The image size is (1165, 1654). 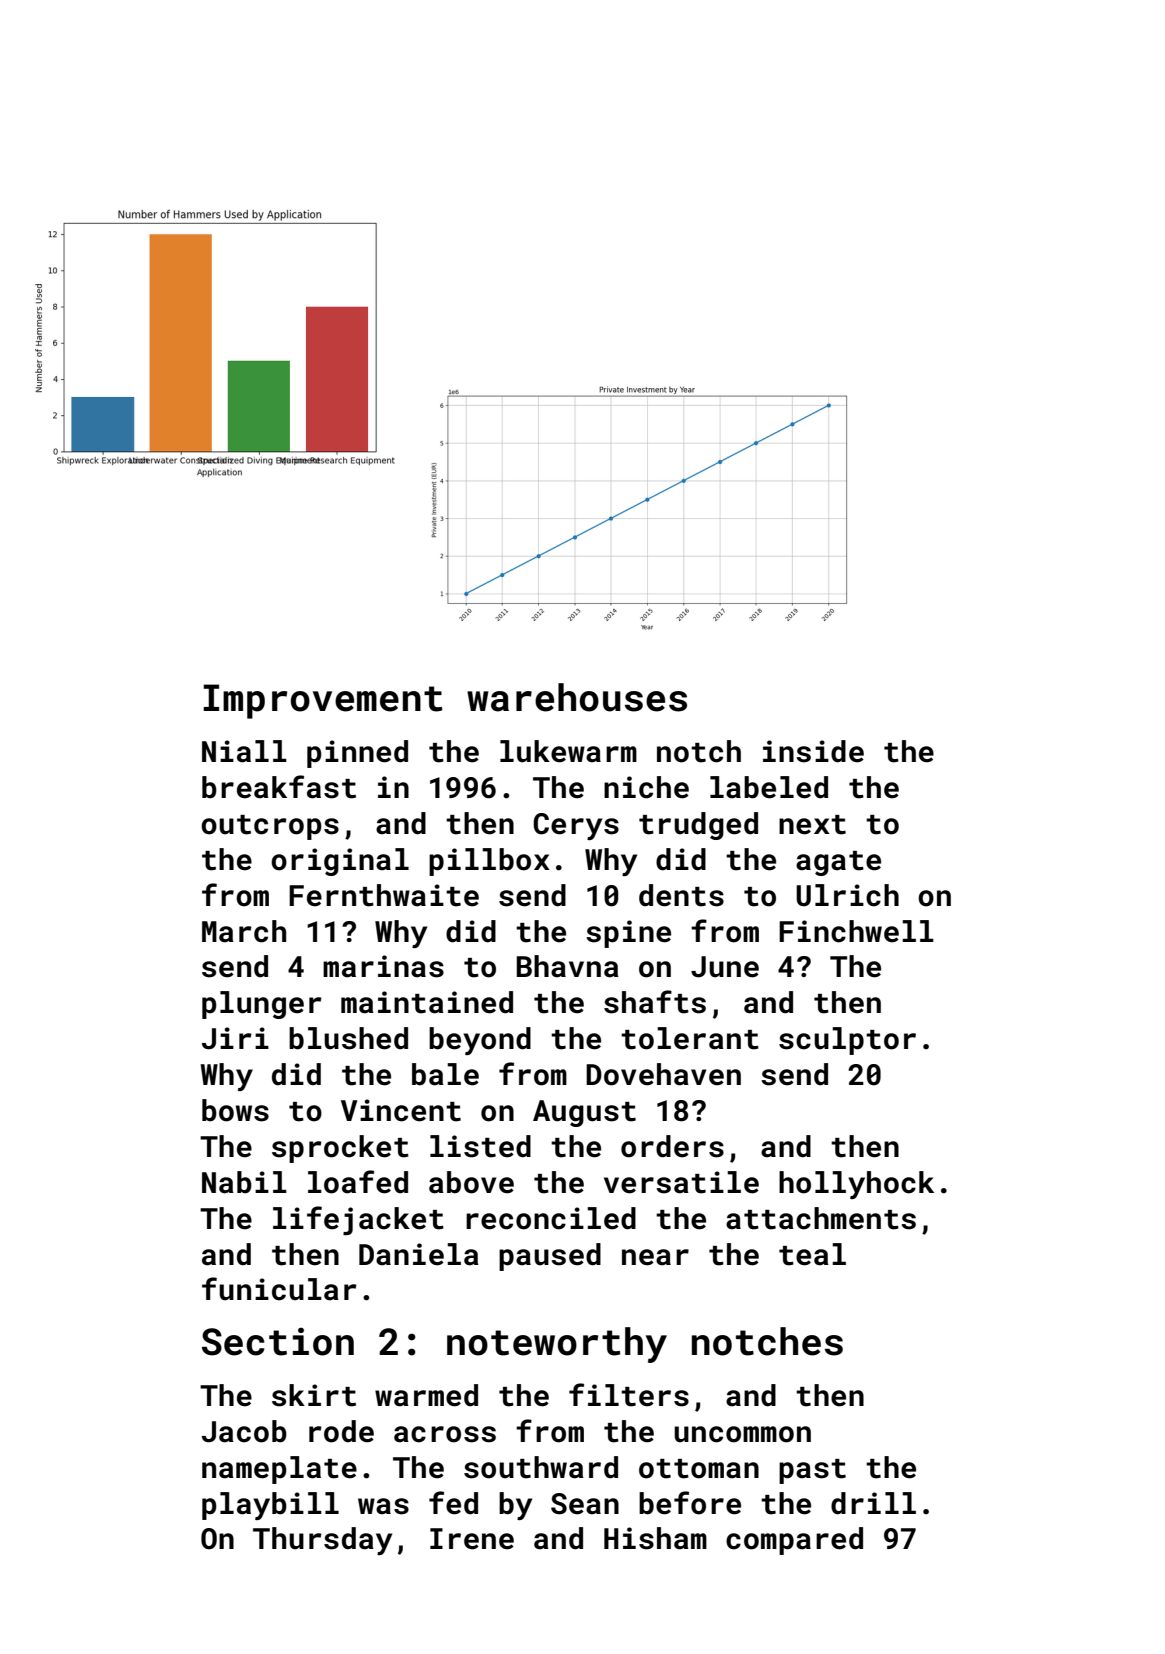 What do you see at coordinates (655, 1538) in the screenshot?
I see `Hisham` at bounding box center [655, 1538].
